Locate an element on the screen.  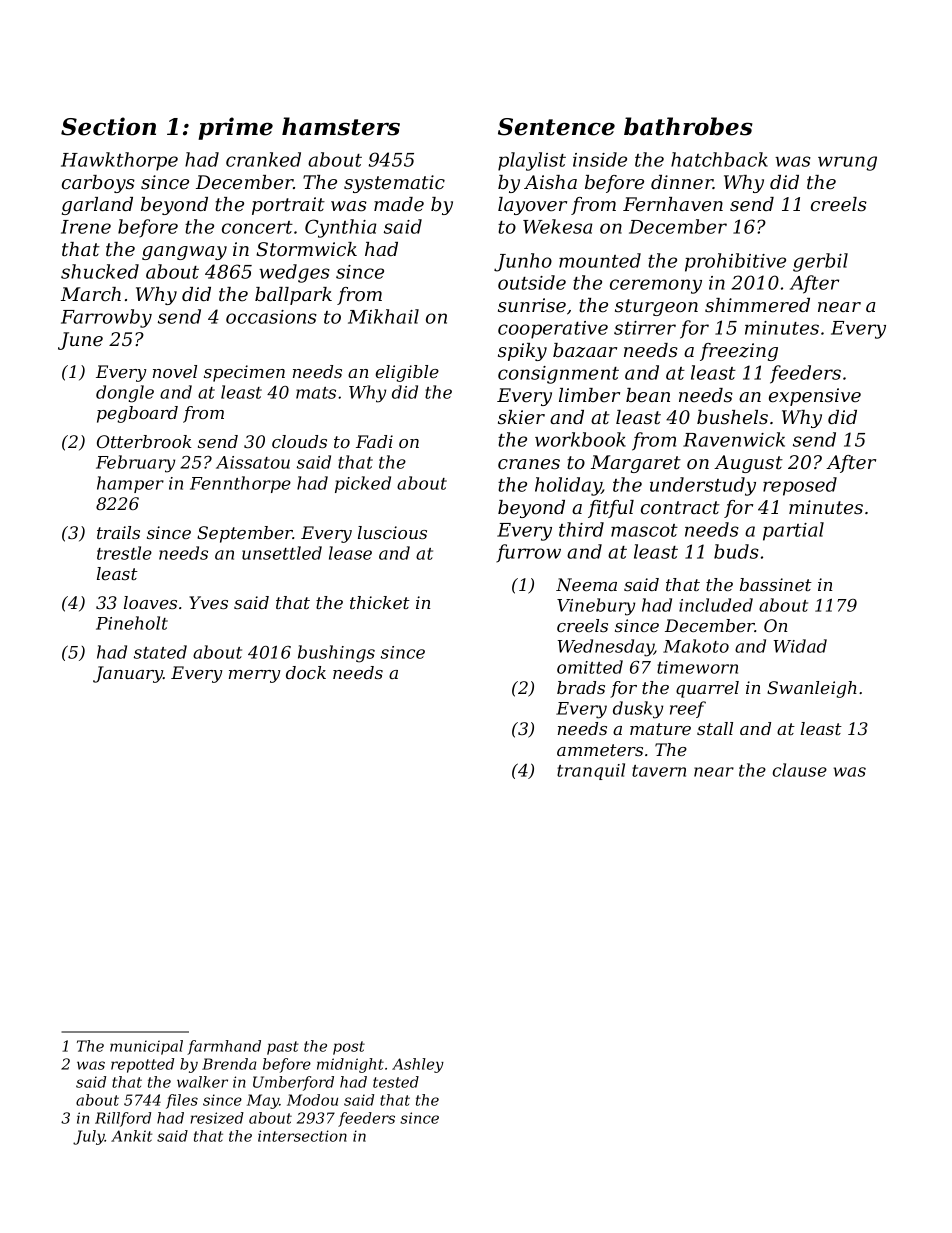
Ankit is located at coordinates (131, 1136).
